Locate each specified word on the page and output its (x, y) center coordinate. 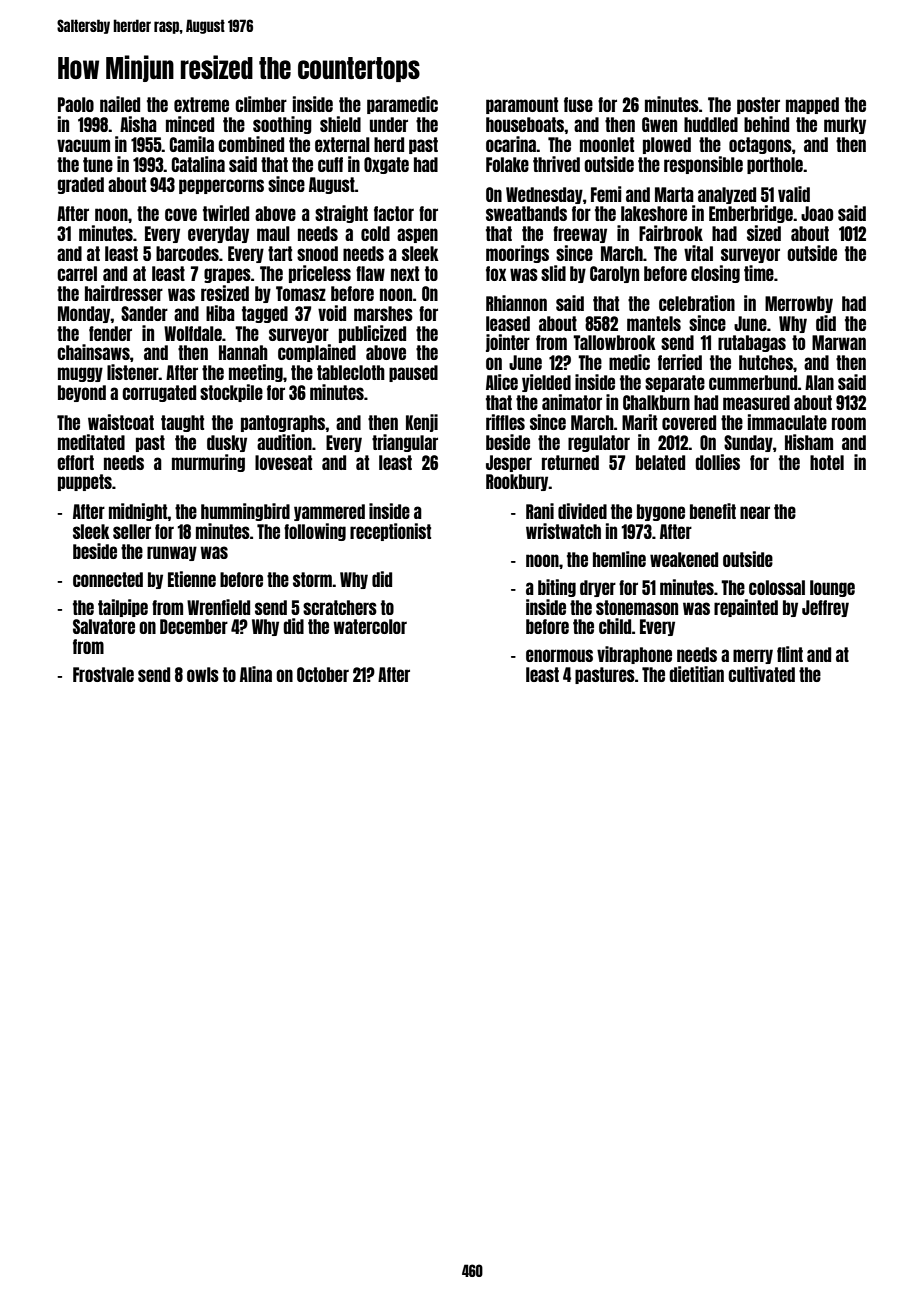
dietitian (696, 674)
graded (81, 185)
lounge (832, 588)
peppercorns (221, 186)
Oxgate (386, 165)
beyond (82, 393)
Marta (674, 194)
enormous (559, 655)
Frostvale (103, 674)
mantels (654, 323)
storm (313, 579)
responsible (703, 165)
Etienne (192, 579)
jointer (508, 343)
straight (341, 214)
